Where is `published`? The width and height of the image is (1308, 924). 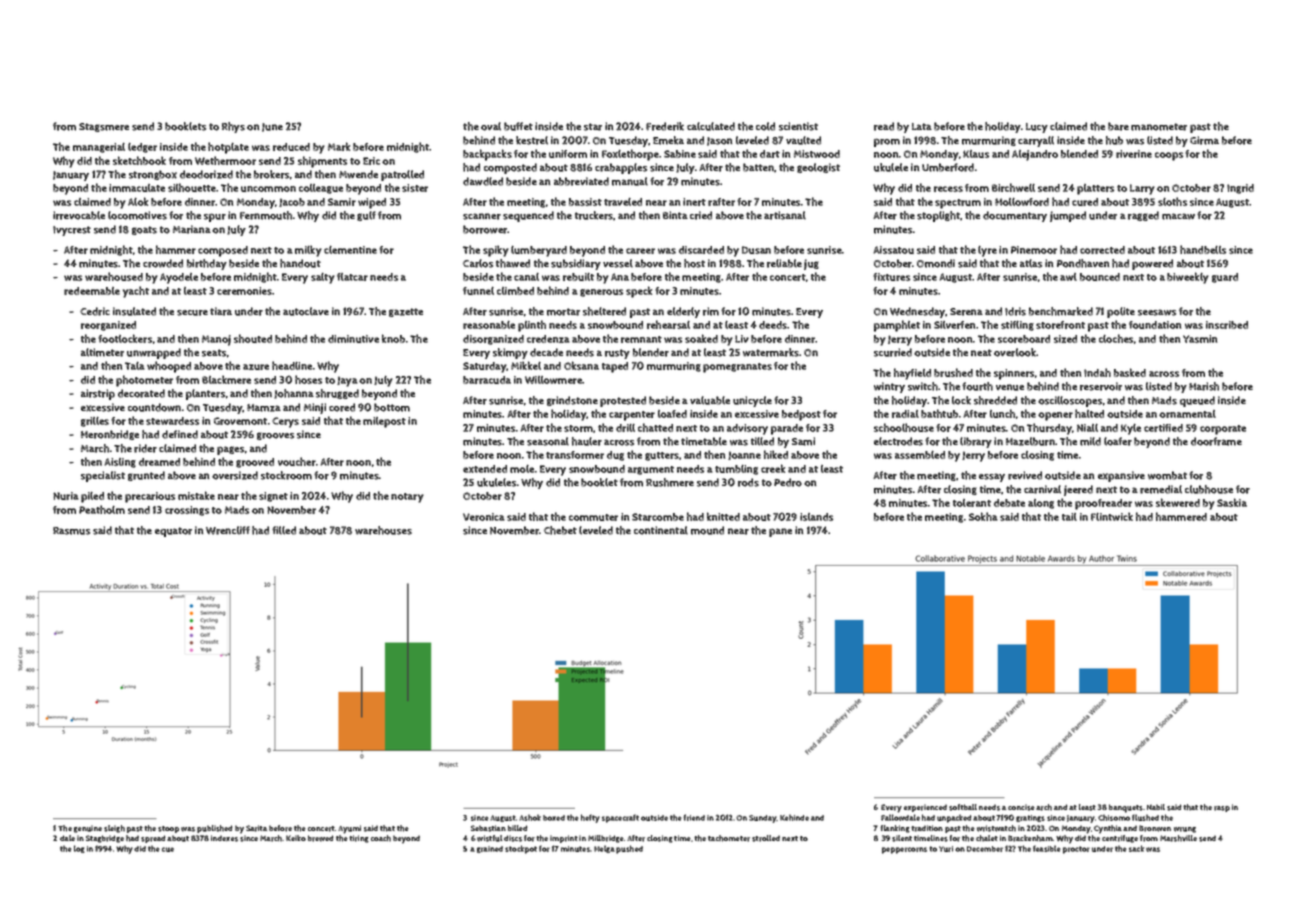
published is located at coordinates (215, 829).
